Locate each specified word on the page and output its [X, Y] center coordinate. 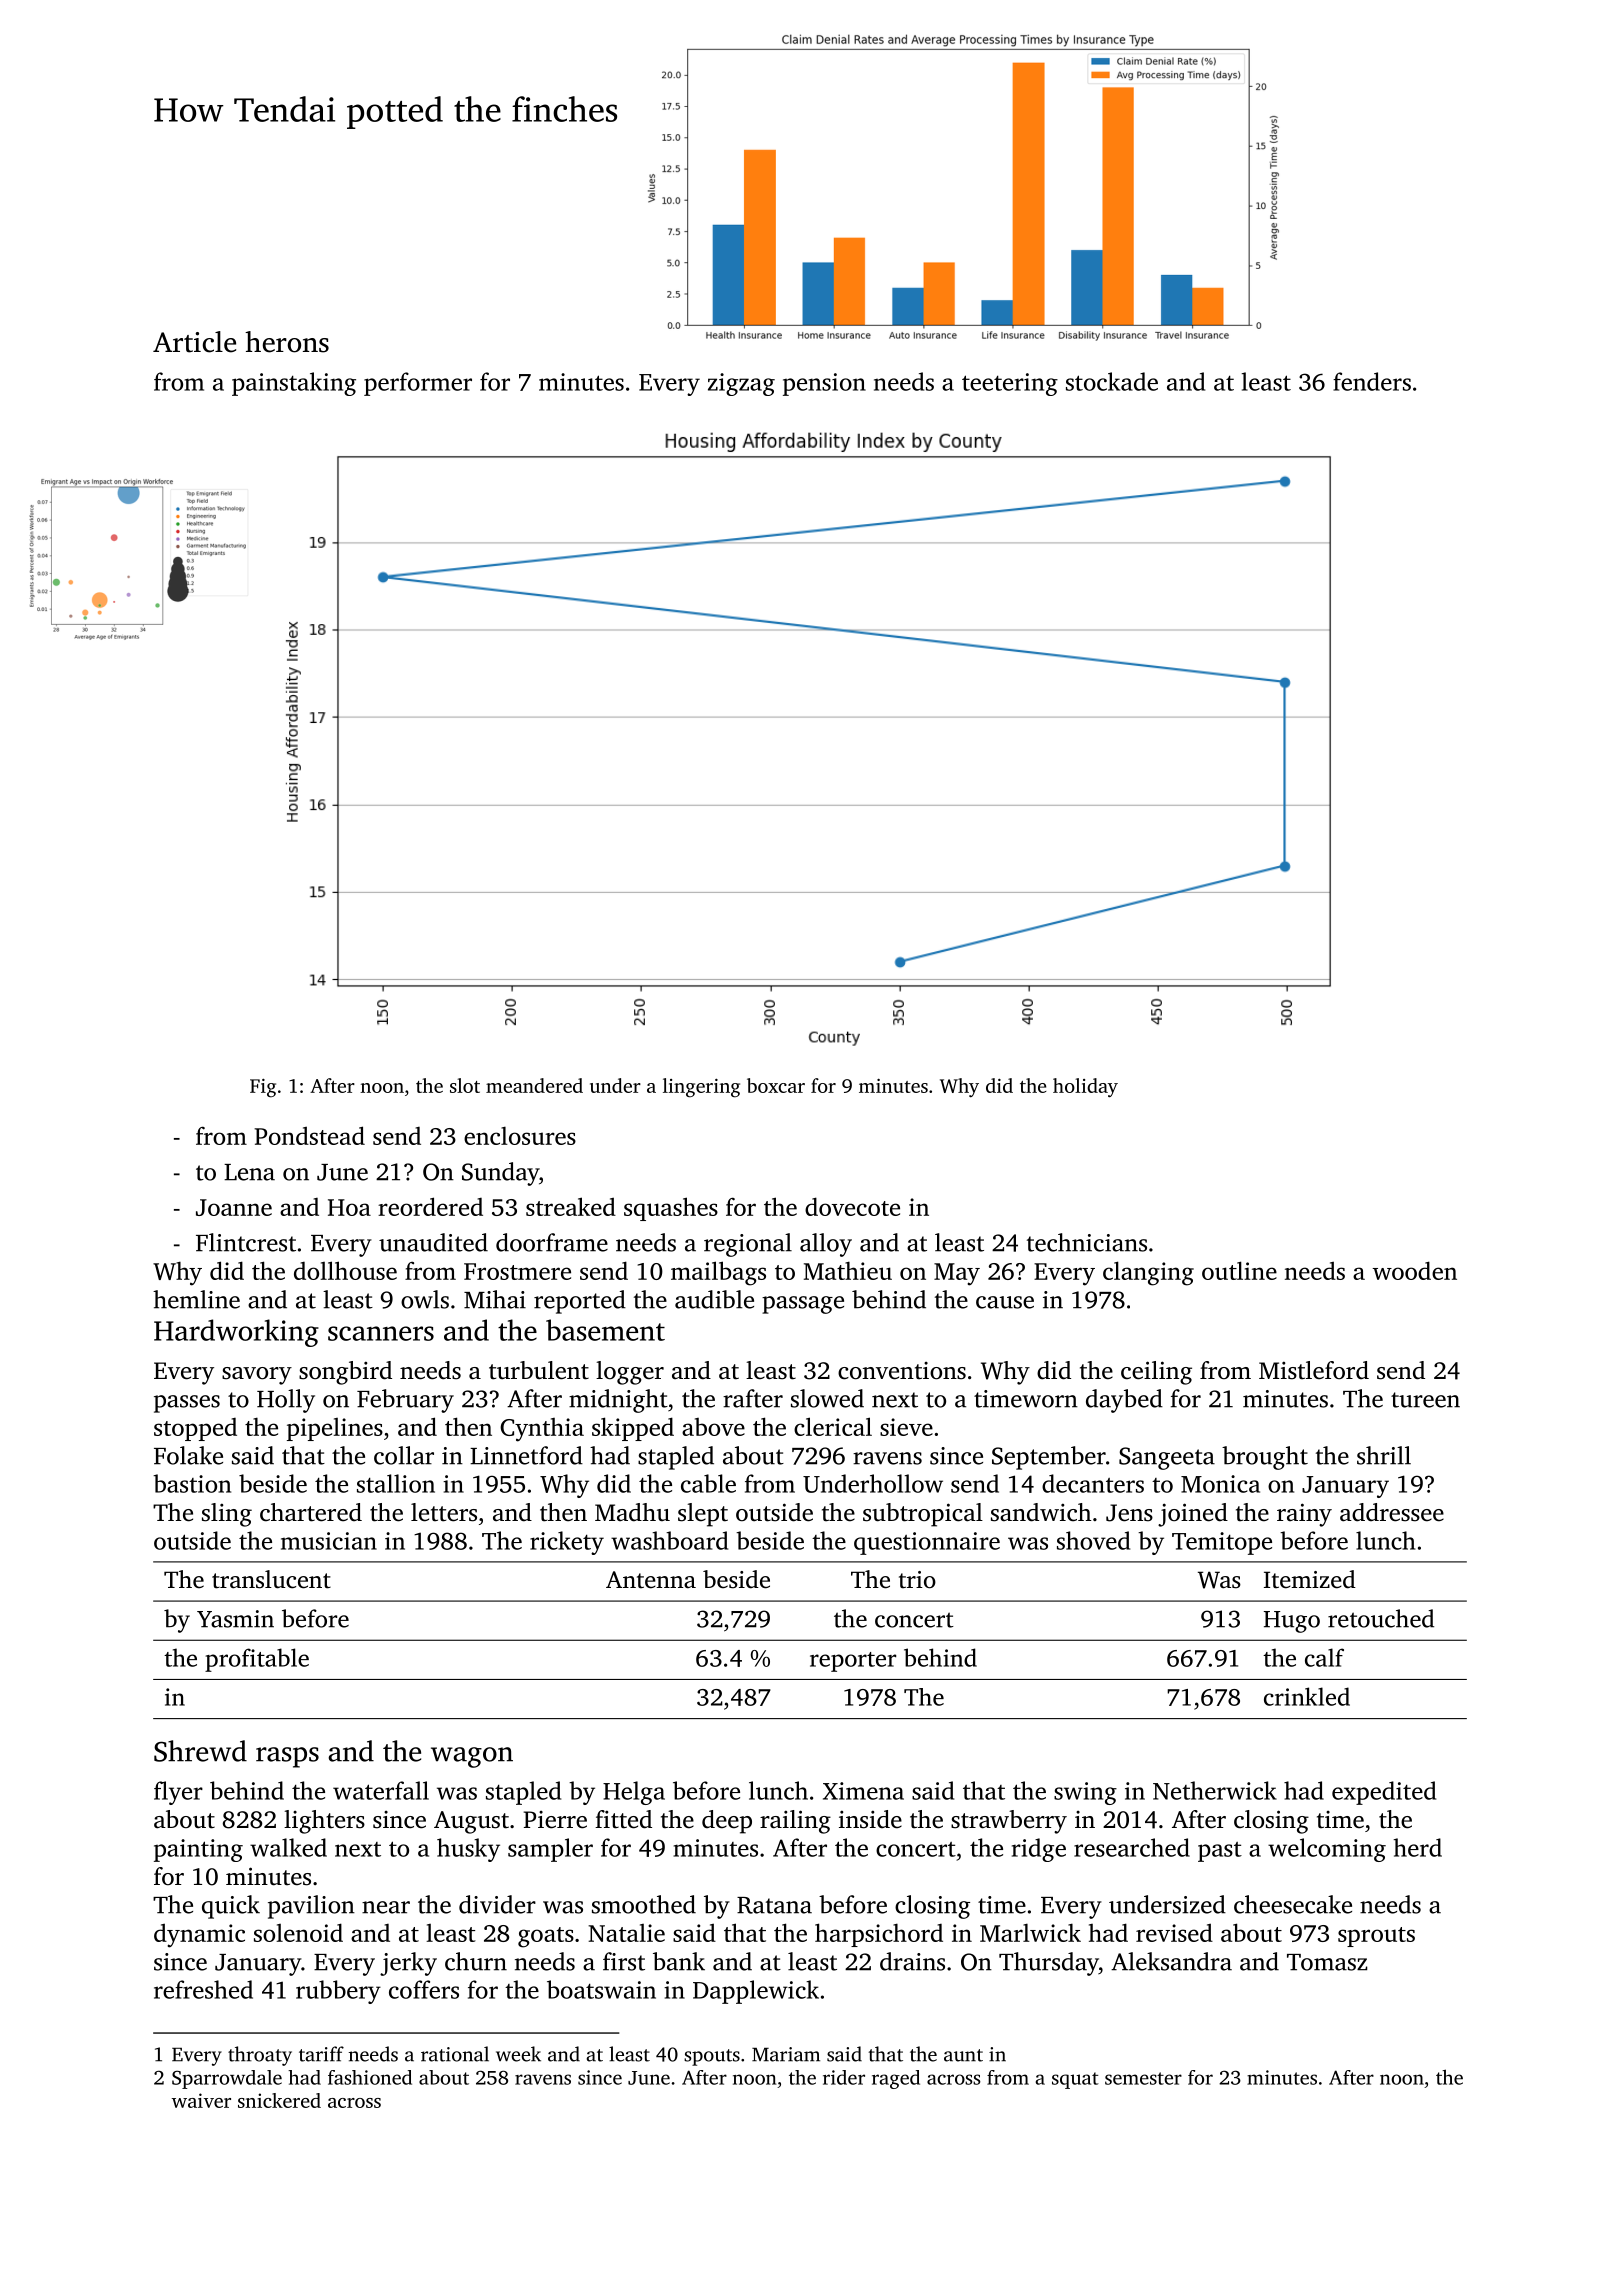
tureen [1425, 1400]
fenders [1372, 381]
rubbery [338, 1992]
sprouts [1376, 1937]
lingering [701, 1088]
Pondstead [309, 1135]
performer [418, 384]
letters [444, 1512]
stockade [1112, 381]
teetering [1010, 384]
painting [198, 1850]
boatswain [601, 1989]
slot [465, 1085]
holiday [1085, 1088]
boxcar [776, 1085]
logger [630, 1373]
